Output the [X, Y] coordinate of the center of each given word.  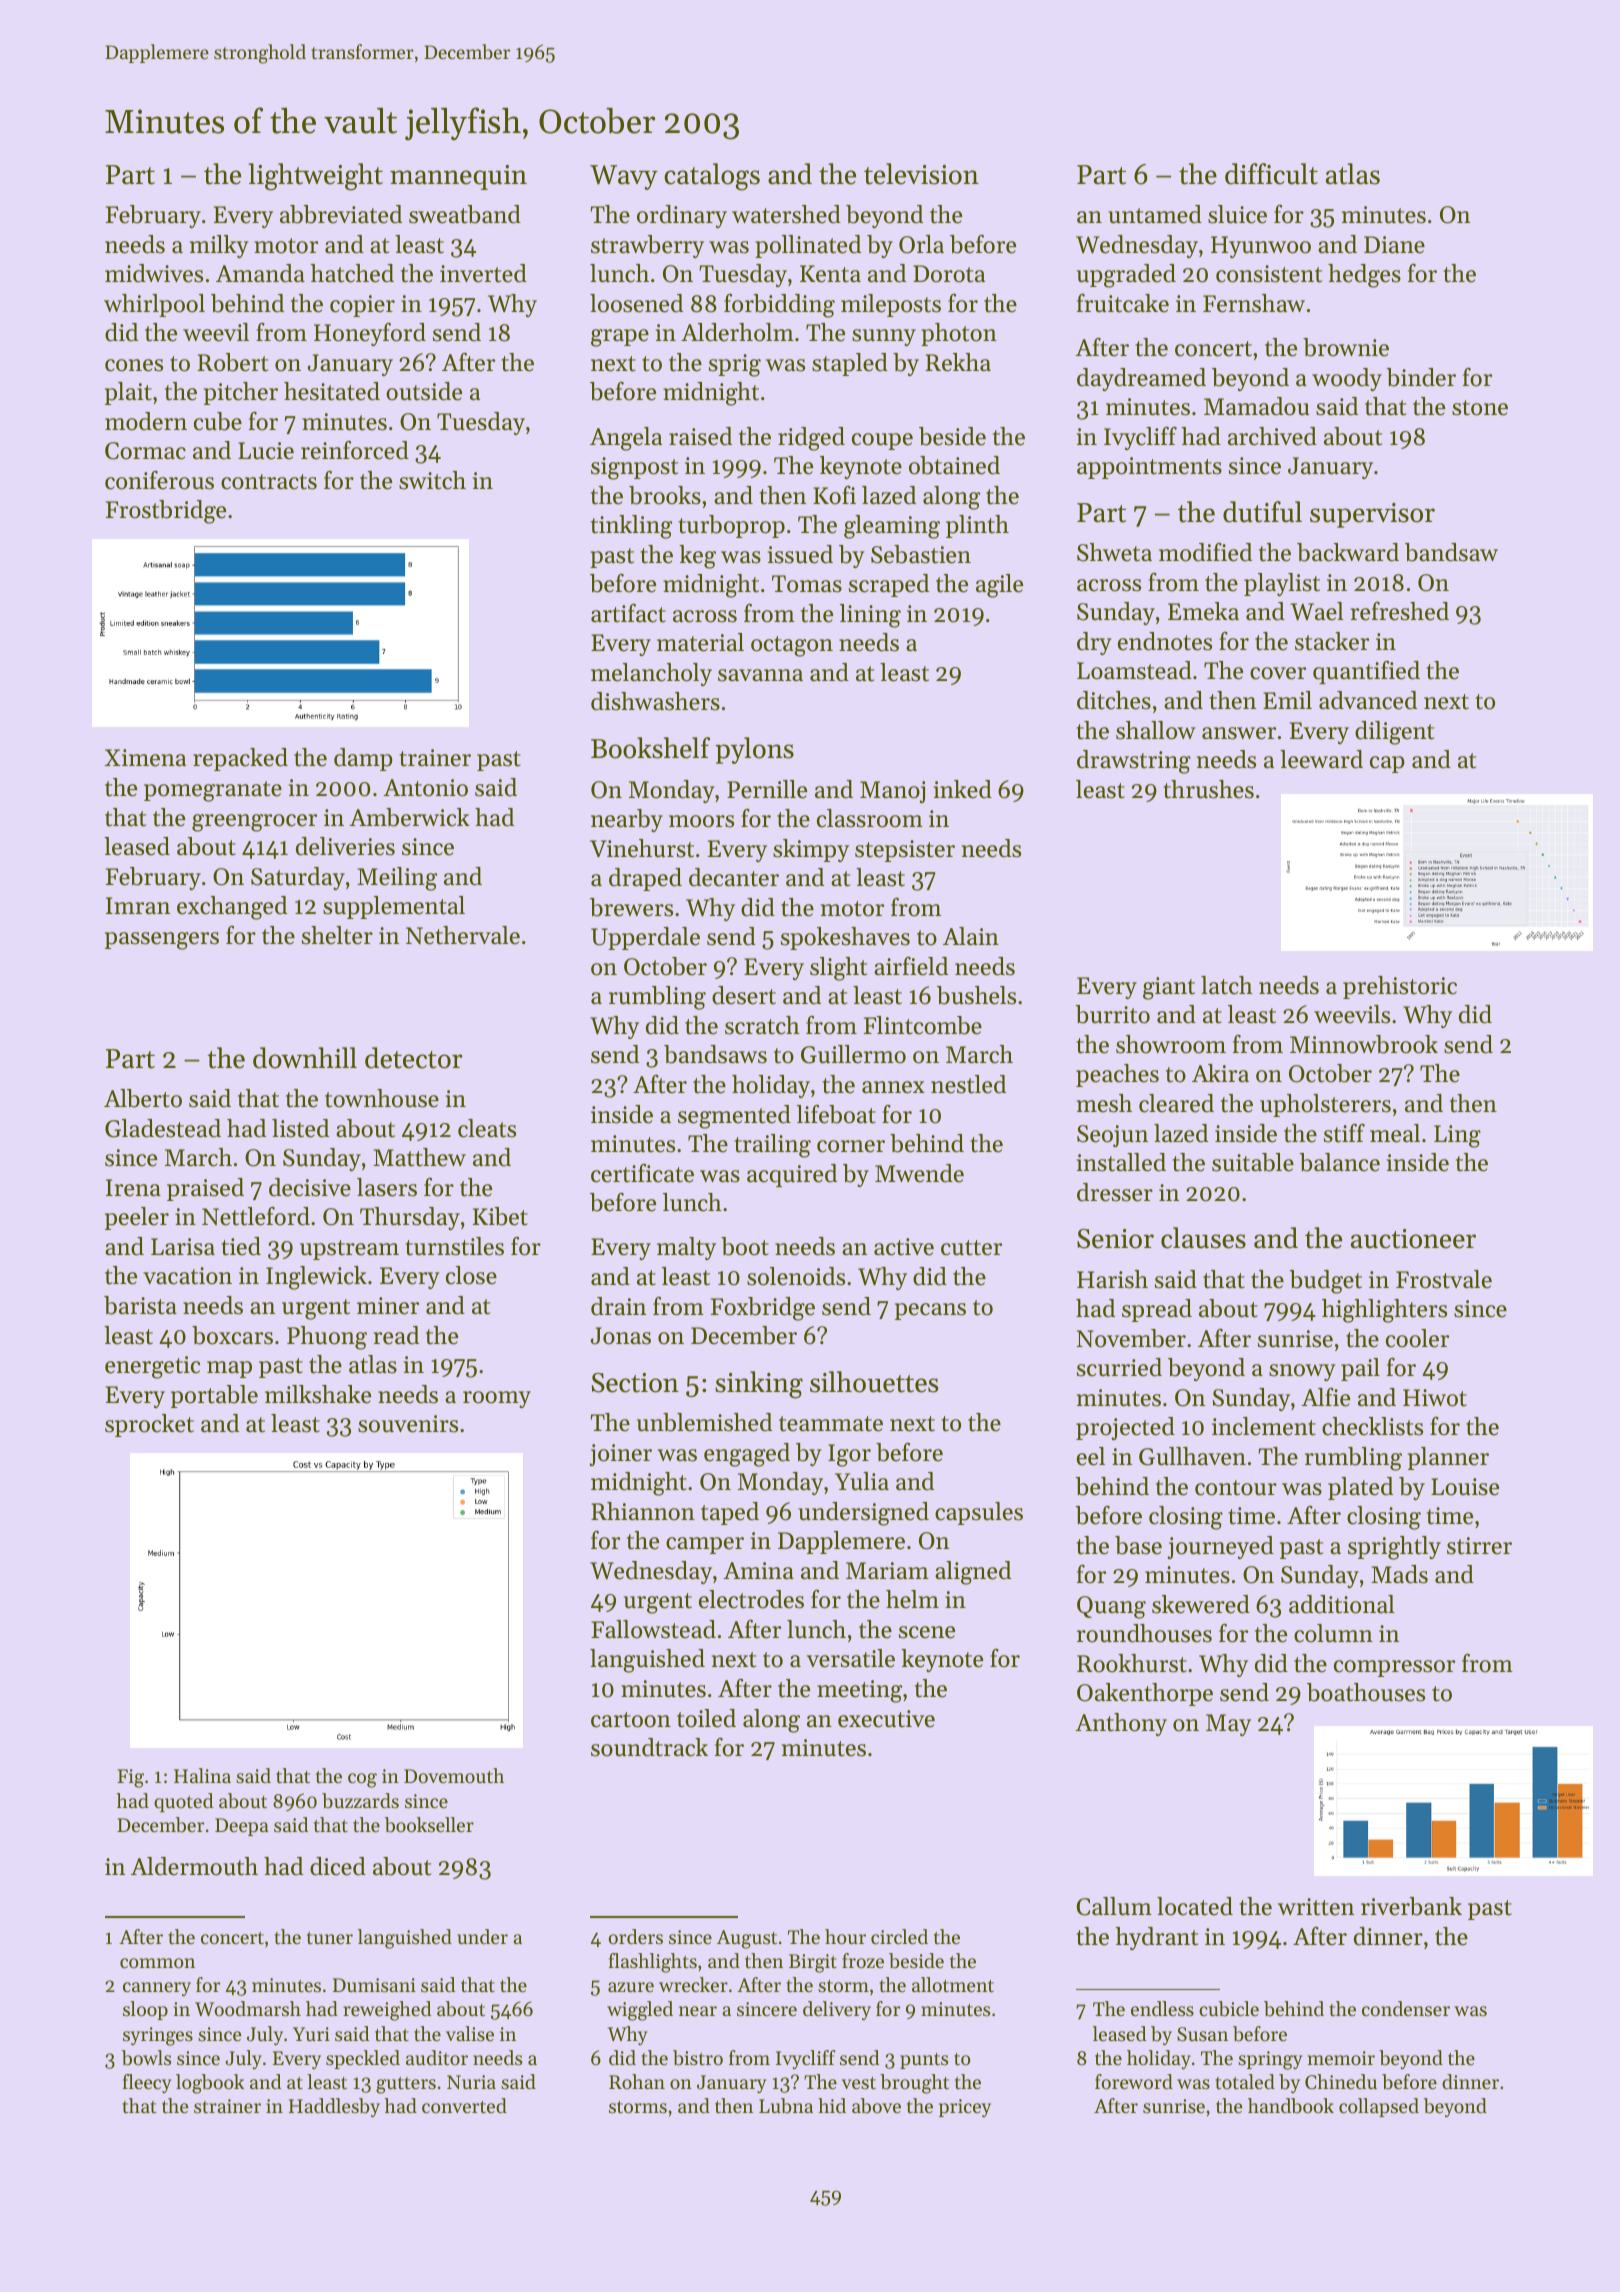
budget [1326, 1282]
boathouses [1366, 1692]
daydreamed [1141, 379]
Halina [202, 1775]
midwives [154, 273]
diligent [1394, 733]
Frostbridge [166, 512]
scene [927, 1632]
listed [300, 1128]
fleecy [147, 2083]
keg [697, 557]
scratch [762, 1025]
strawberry [647, 246]
